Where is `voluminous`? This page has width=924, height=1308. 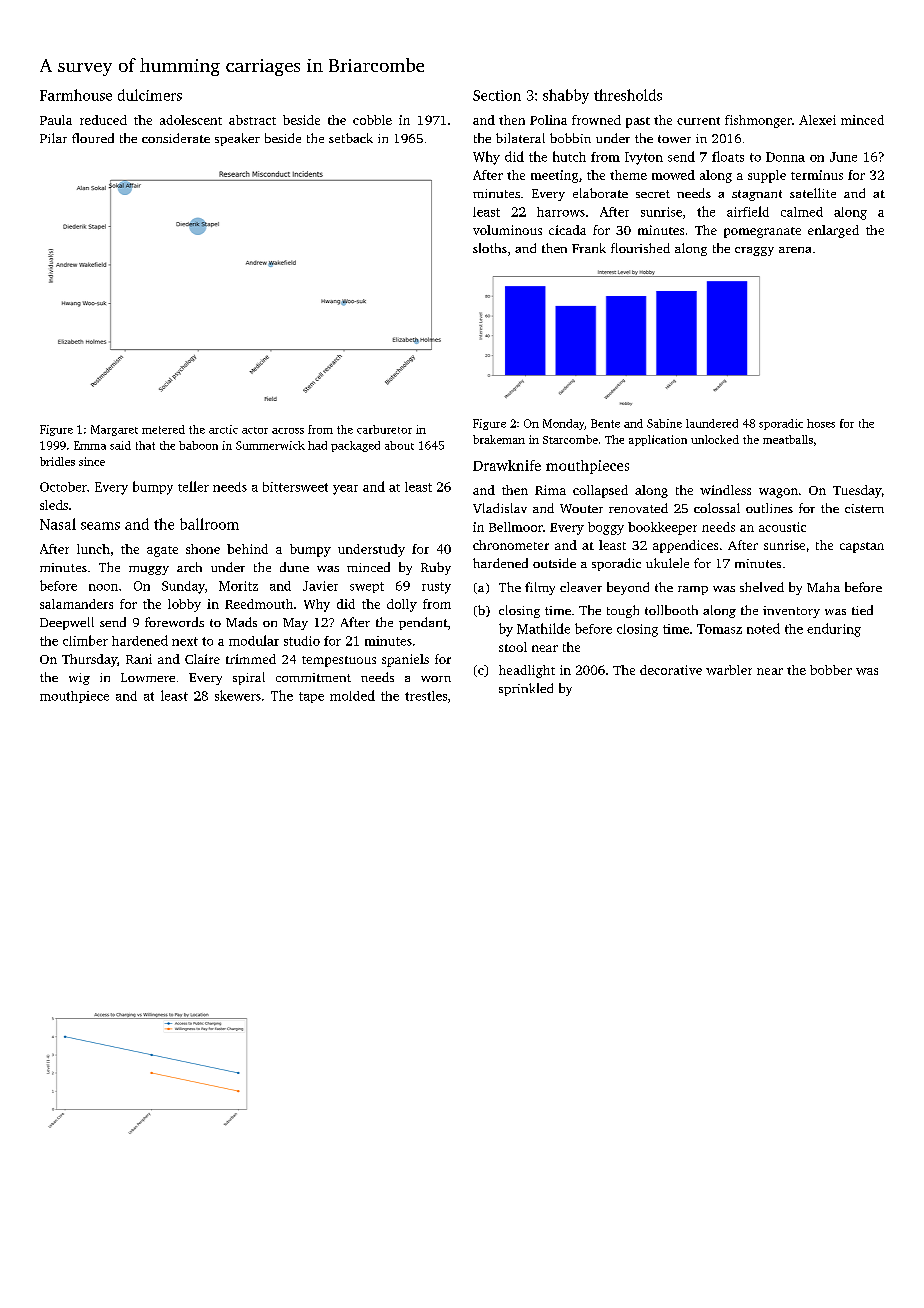 voluminous is located at coordinates (507, 230).
